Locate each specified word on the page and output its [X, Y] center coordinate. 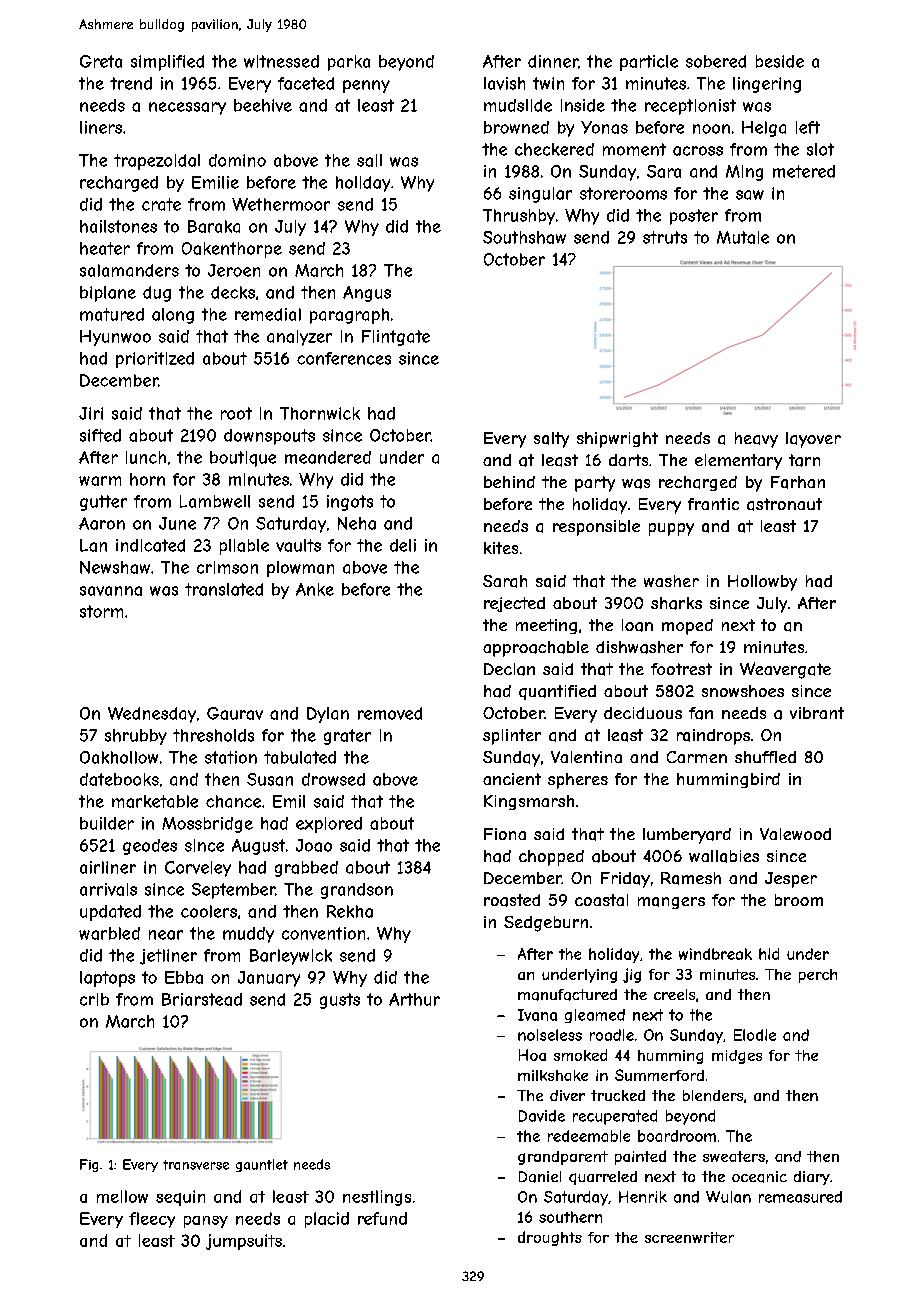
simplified [167, 63]
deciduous [643, 713]
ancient [512, 779]
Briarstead [202, 999]
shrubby [136, 737]
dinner [553, 61]
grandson [357, 891]
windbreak [715, 954]
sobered [716, 61]
